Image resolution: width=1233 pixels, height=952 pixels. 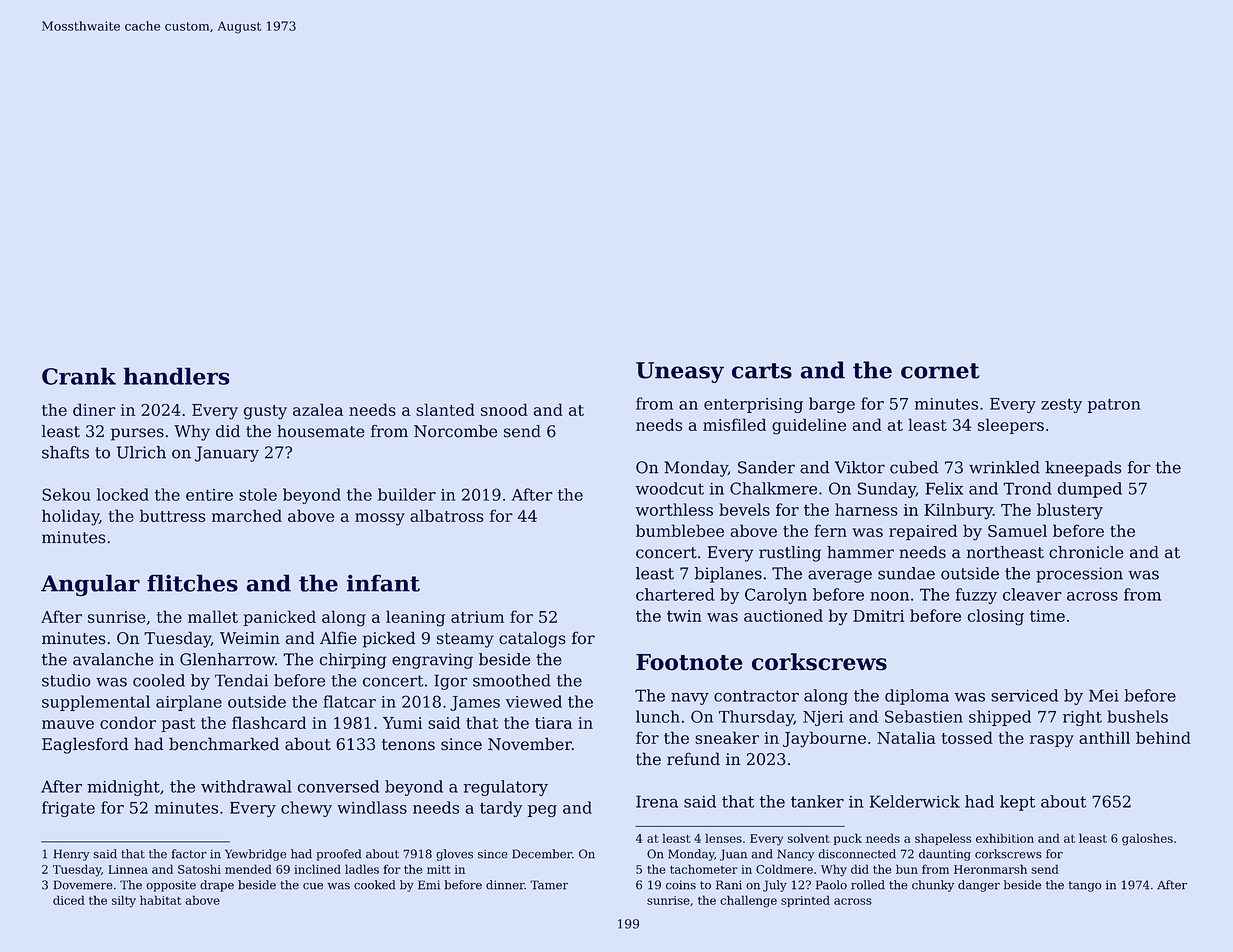 I want to click on builder, so click(x=407, y=494).
